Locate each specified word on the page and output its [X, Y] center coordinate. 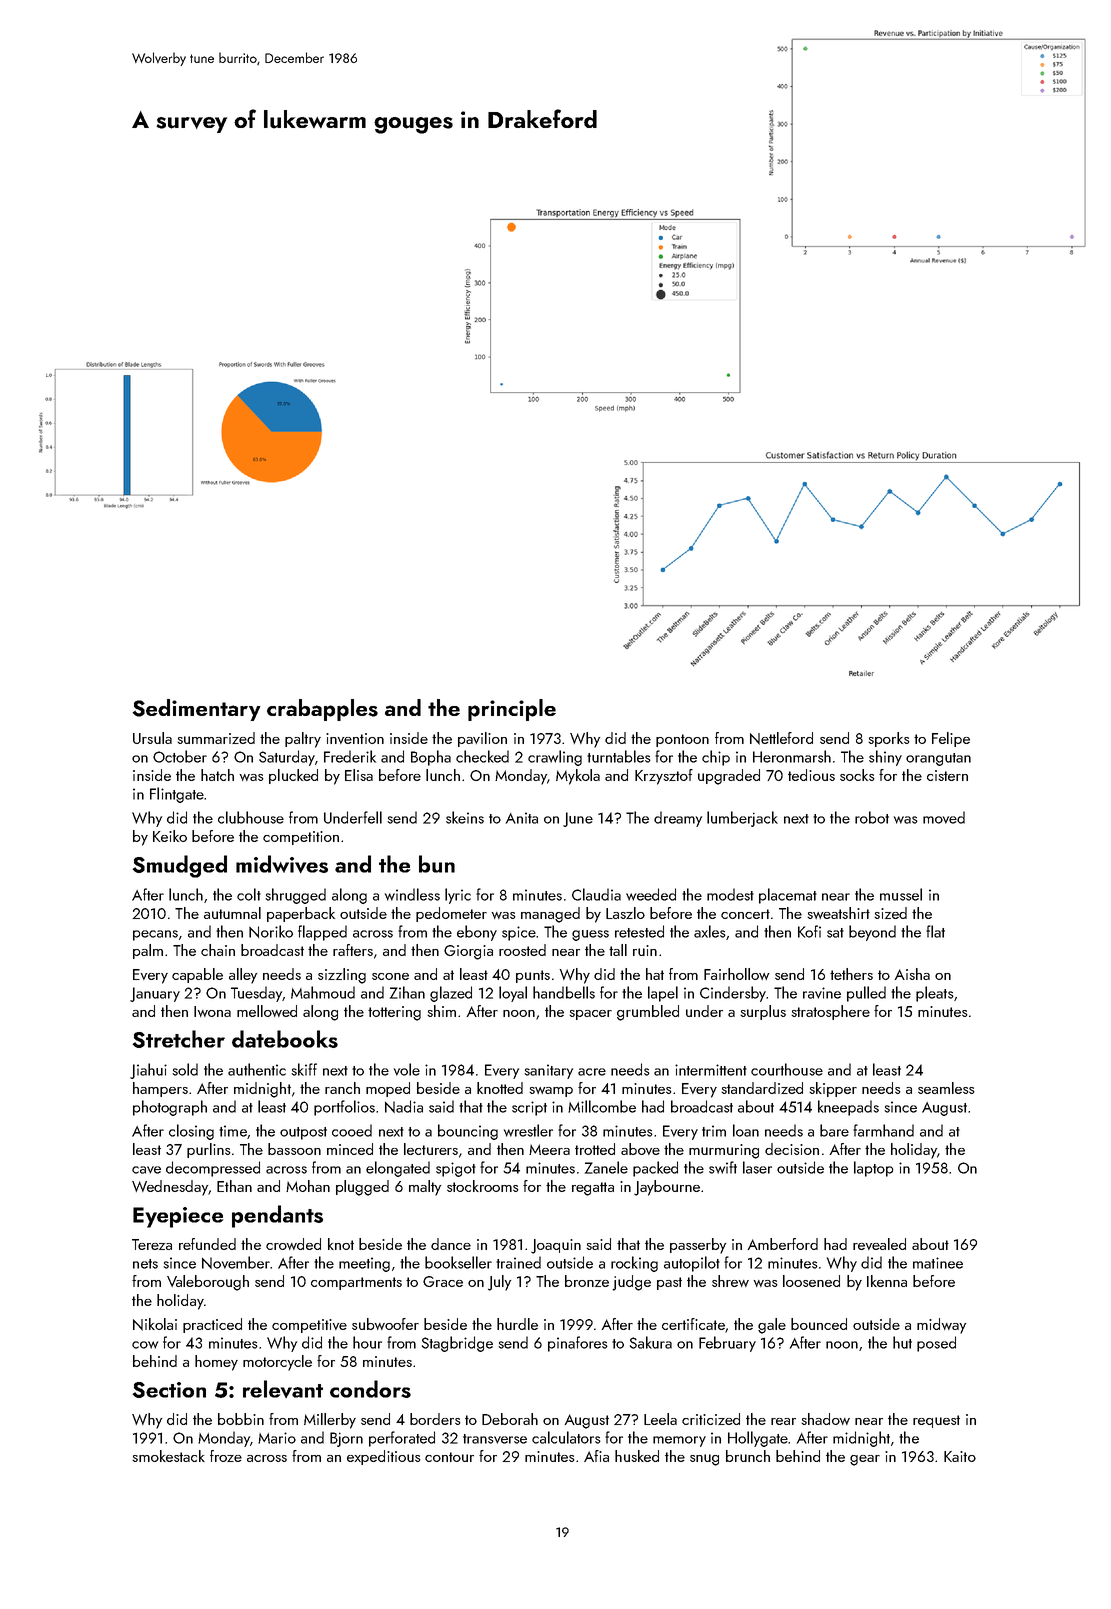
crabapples [322, 710]
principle [512, 710]
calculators [566, 1437]
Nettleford [781, 738]
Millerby [330, 1421]
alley [243, 976]
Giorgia [468, 952]
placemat [788, 896]
